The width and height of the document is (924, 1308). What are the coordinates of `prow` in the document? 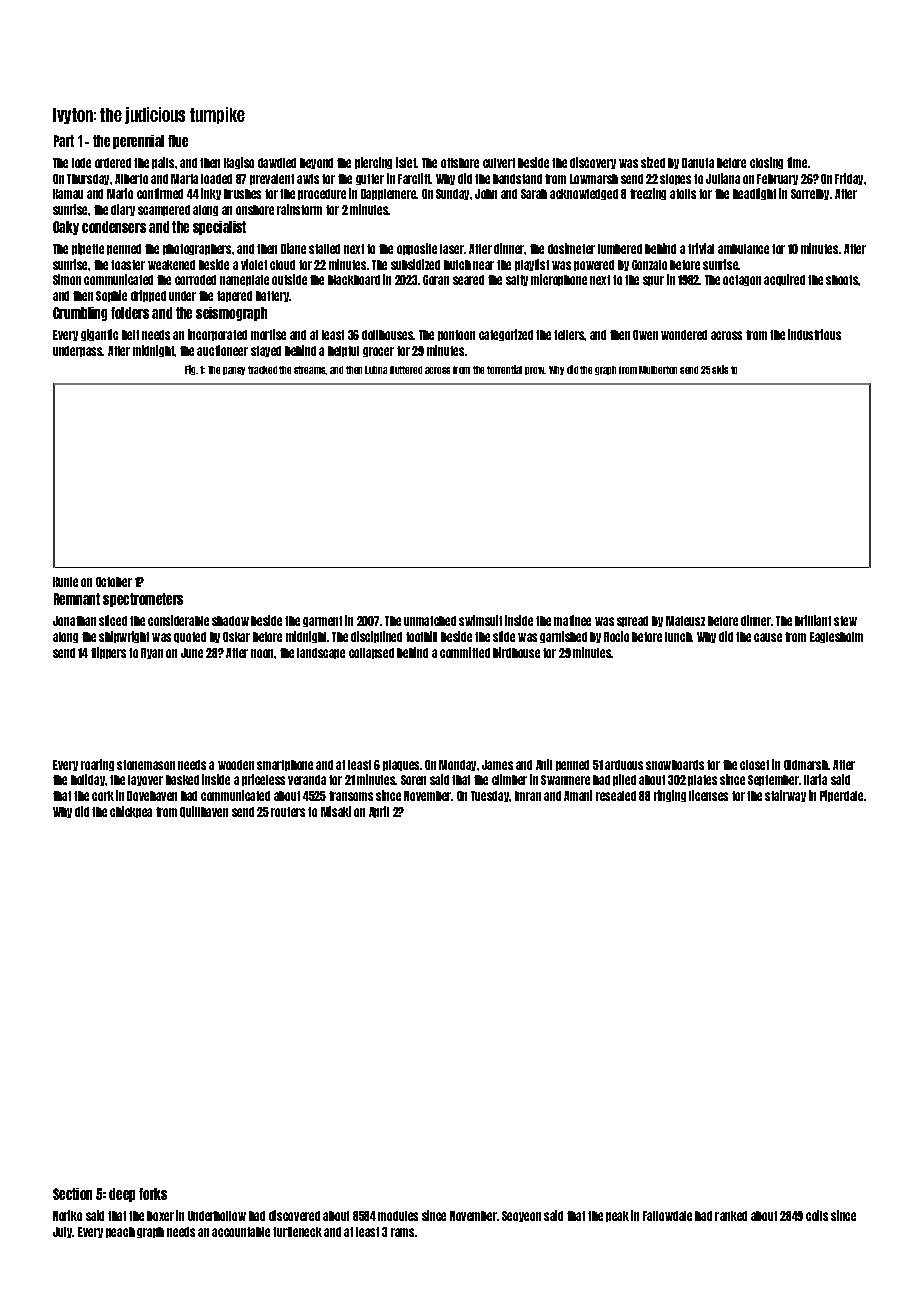 It's located at (535, 371).
